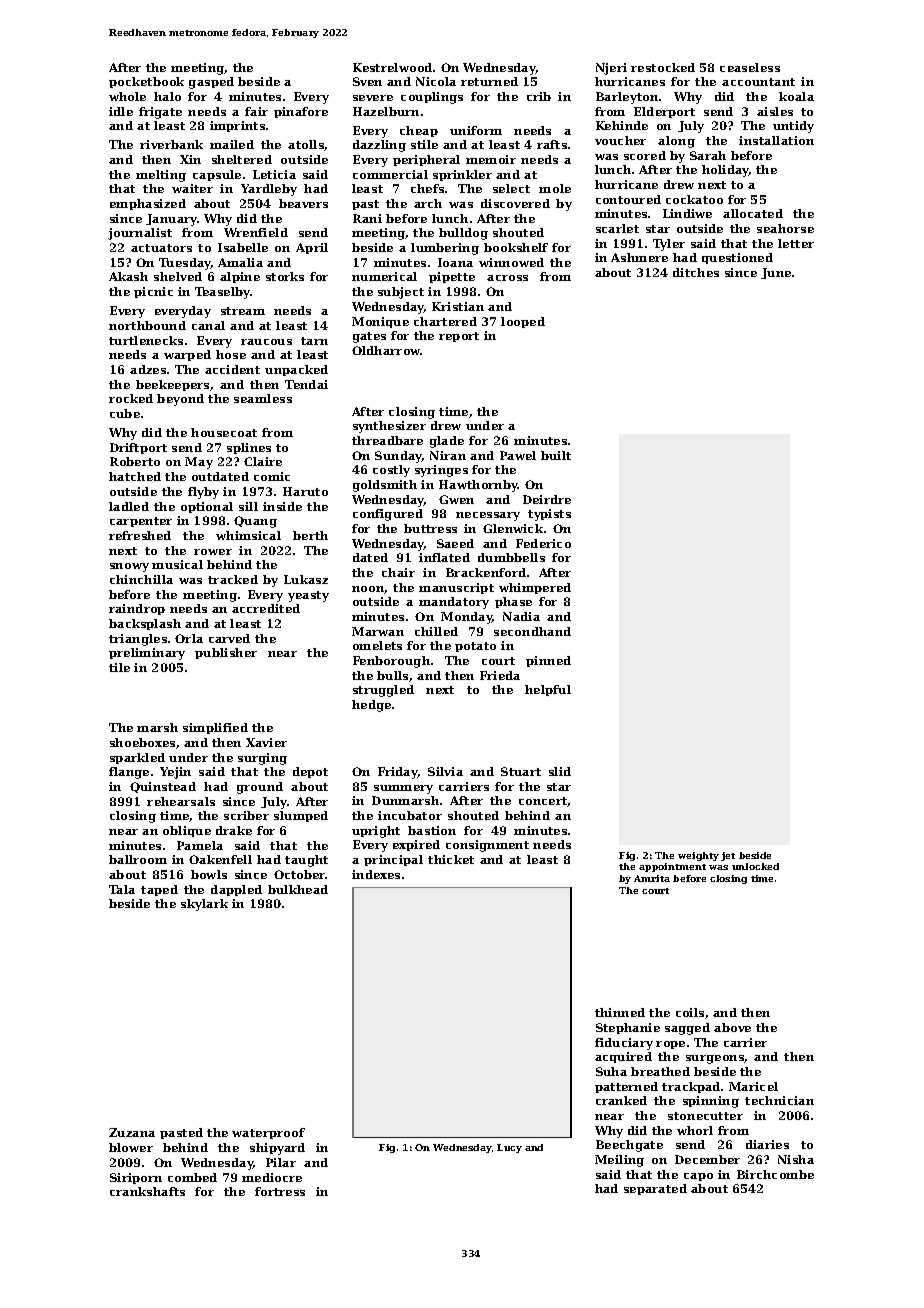 This screenshot has width=924, height=1308. What do you see at coordinates (611, 69) in the screenshot?
I see `Njeri` at bounding box center [611, 69].
